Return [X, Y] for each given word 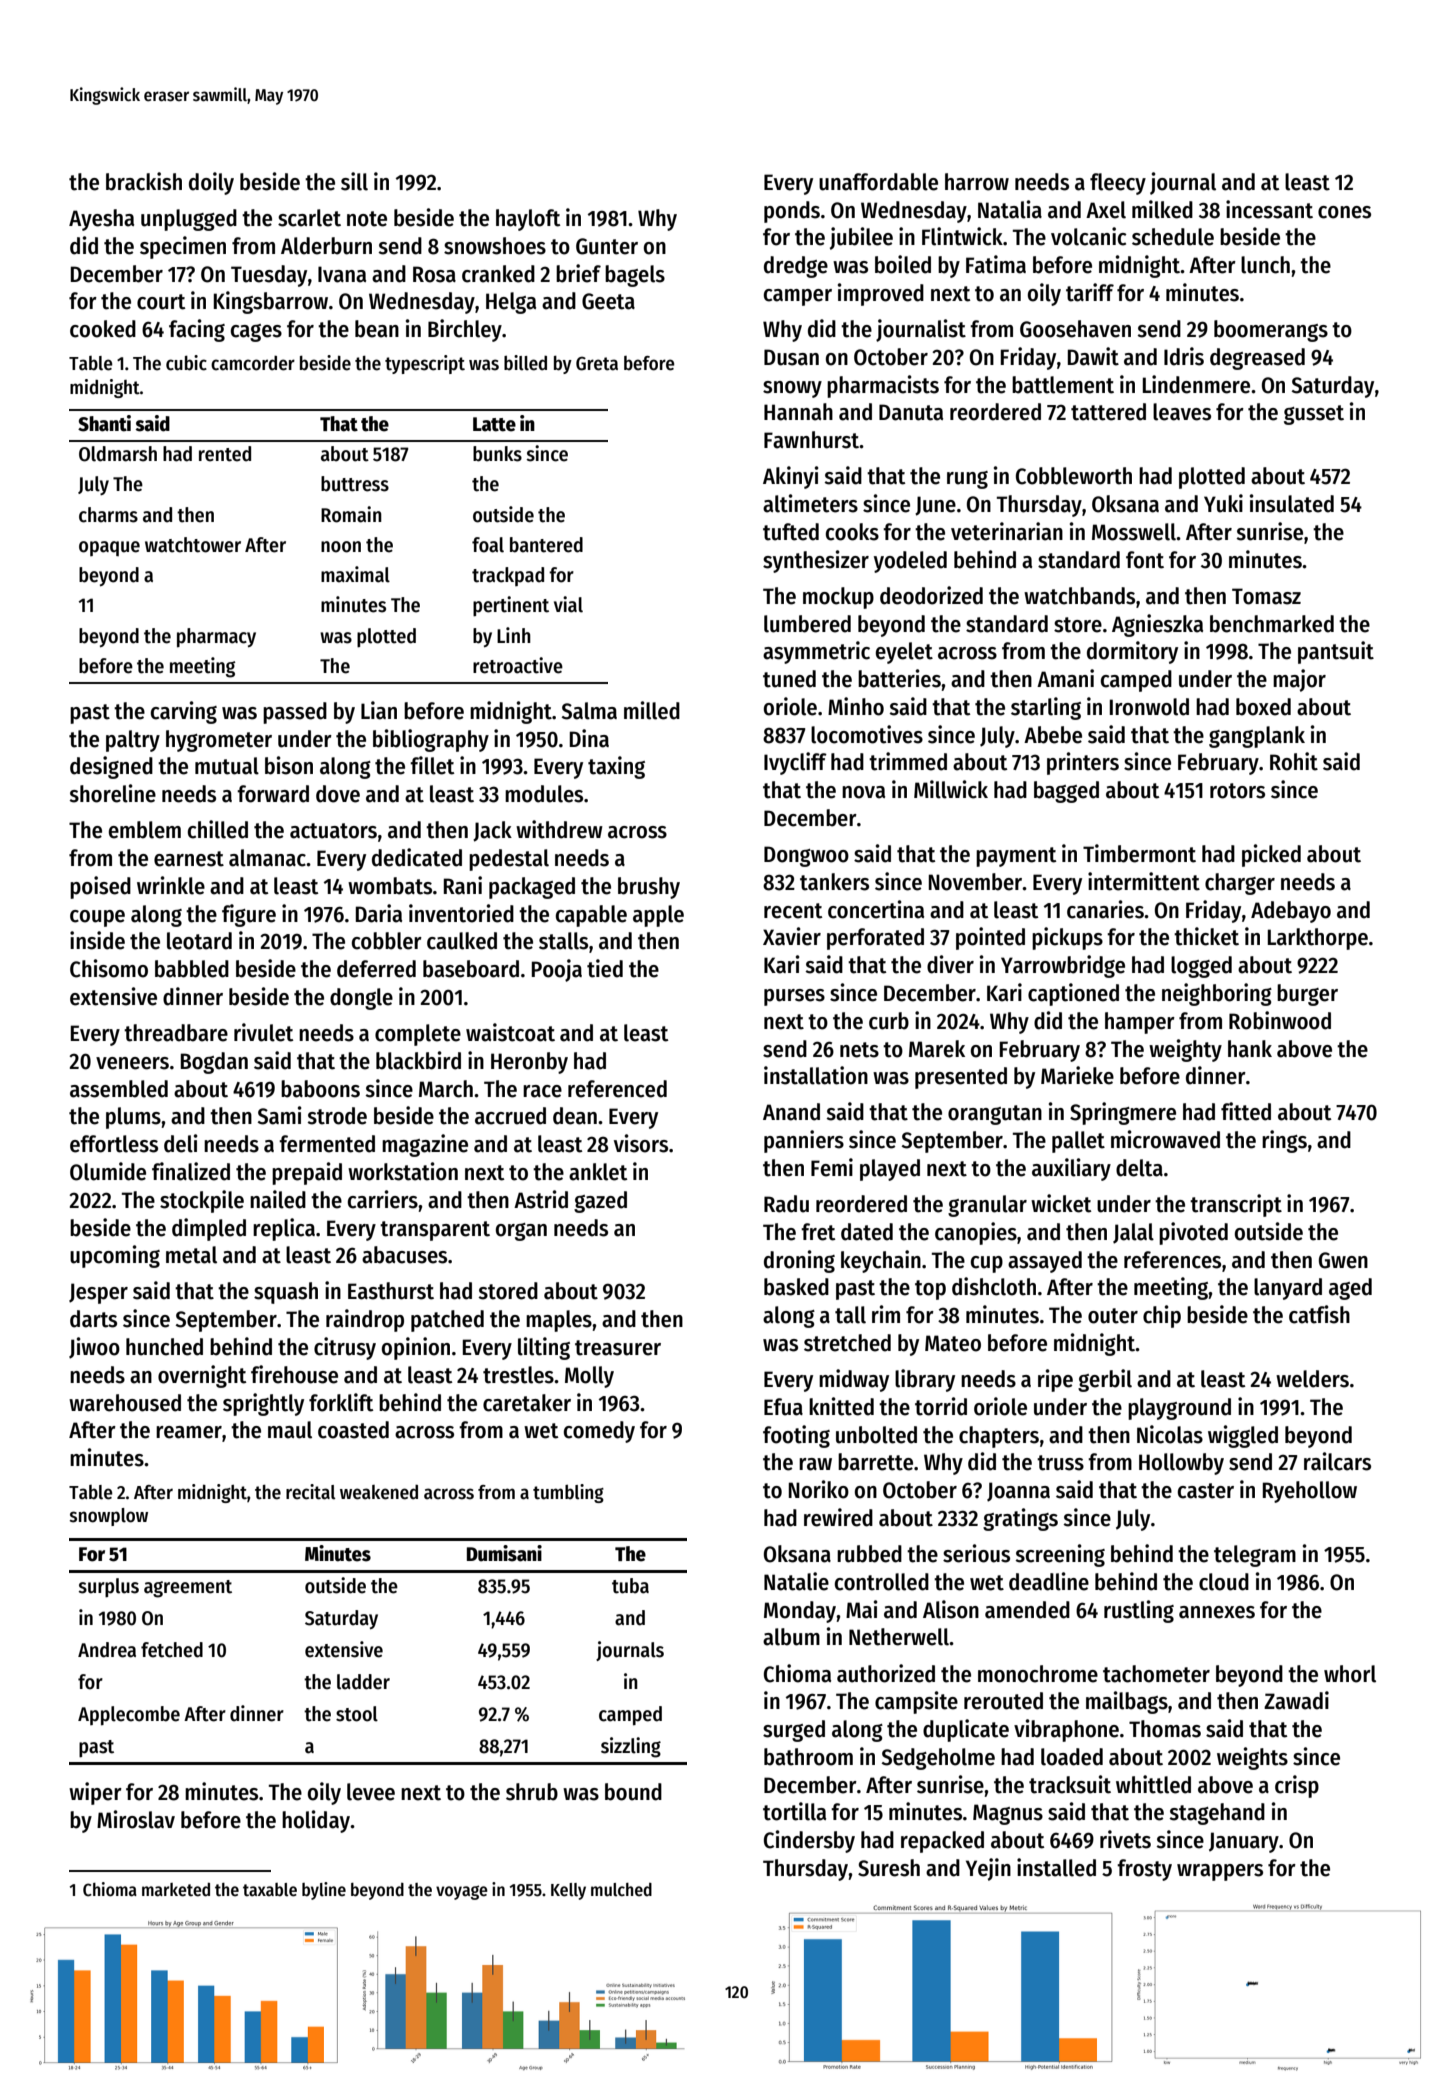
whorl [1350, 1674]
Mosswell [1134, 532]
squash [286, 1293]
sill [354, 181]
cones [1344, 212]
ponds [792, 212]
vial [568, 604]
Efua [783, 1407]
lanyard [1288, 1289]
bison [289, 765]
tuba [630, 1586]
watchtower [193, 545]
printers [1083, 763]
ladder [363, 1682]
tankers [834, 882]
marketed [176, 1890]
